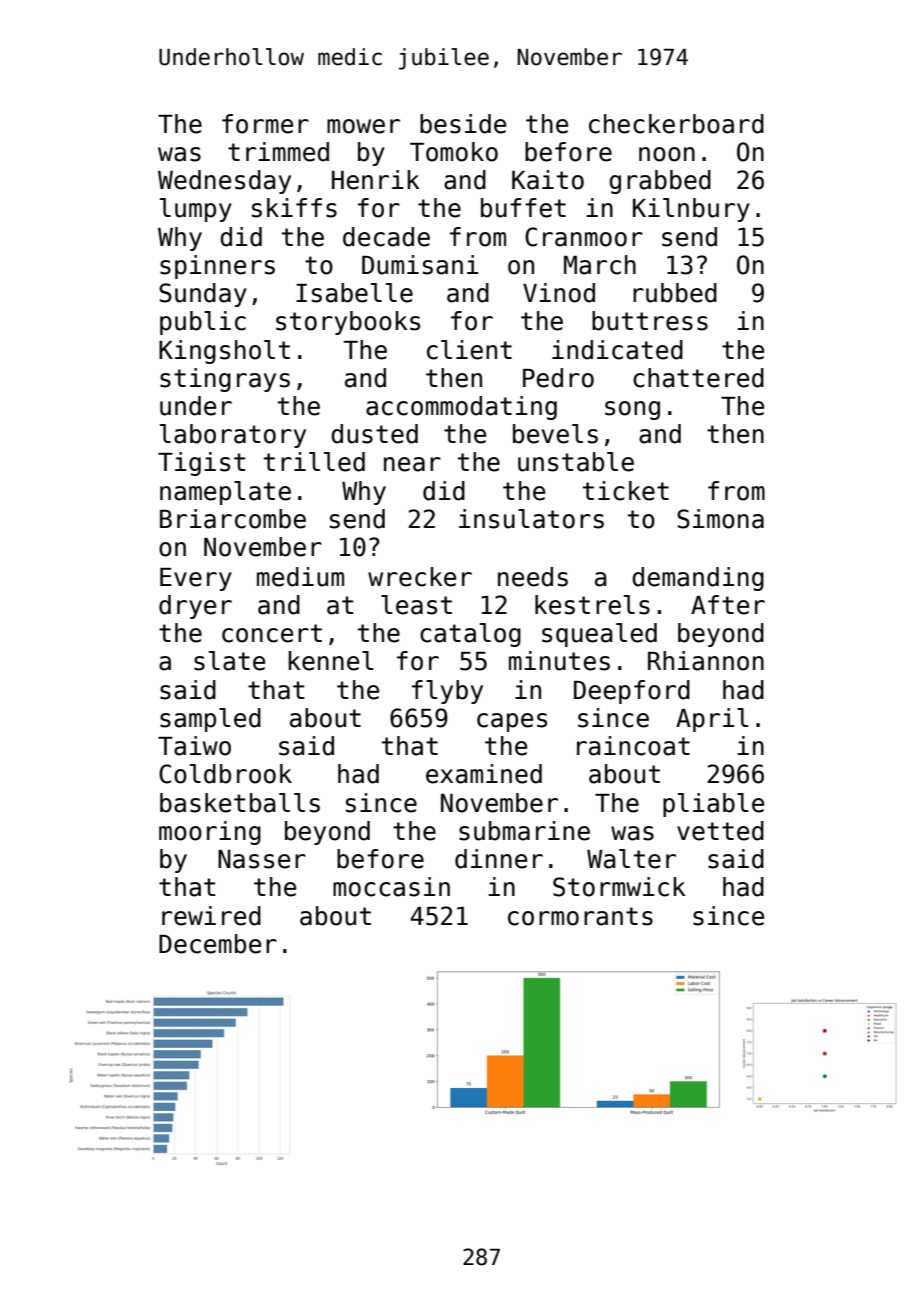 Image resolution: width=924 pixels, height=1311 pixels. I want to click on indicated, so click(617, 350).
